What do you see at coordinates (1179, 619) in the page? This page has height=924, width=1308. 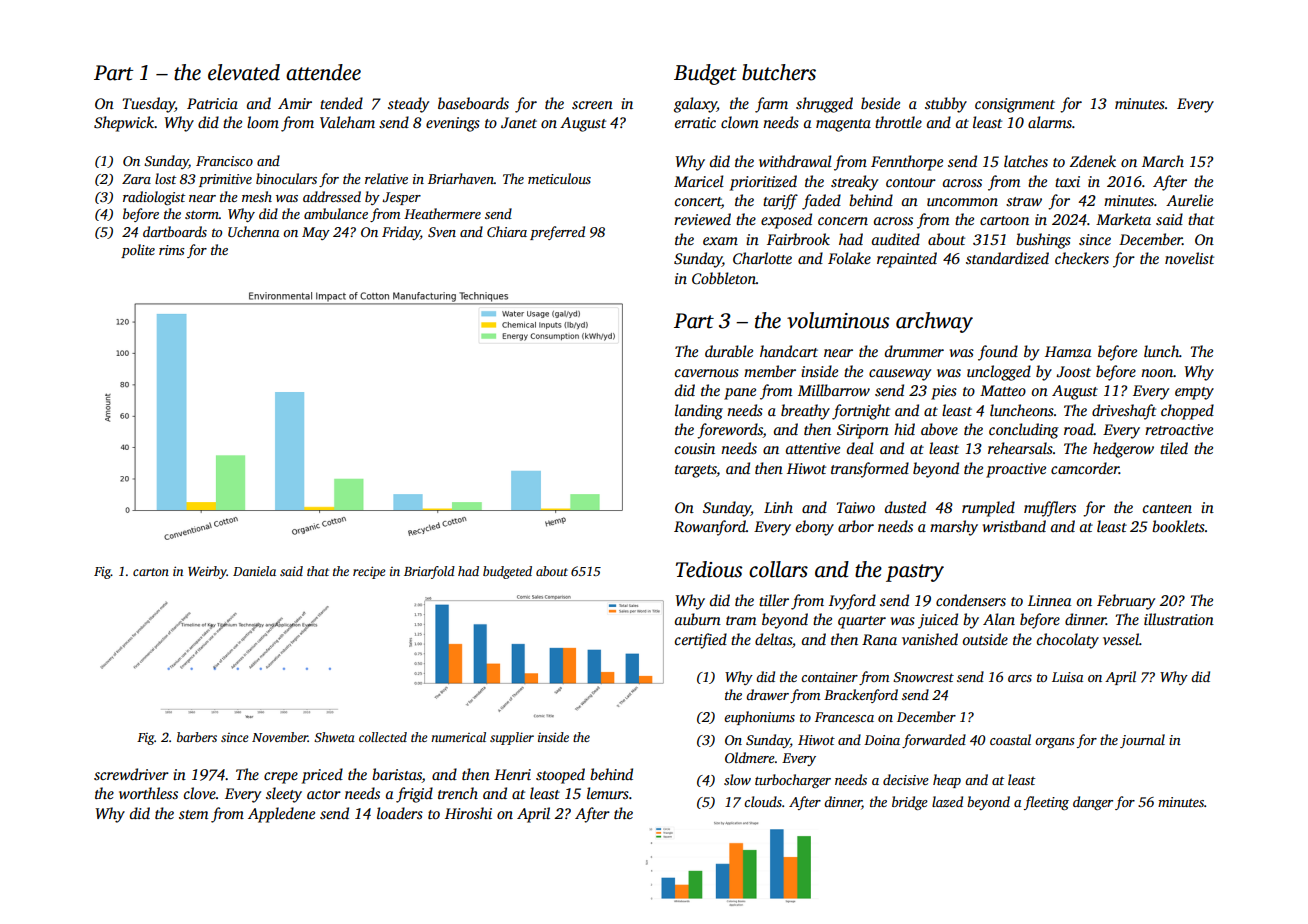 I see `illustration` at bounding box center [1179, 619].
